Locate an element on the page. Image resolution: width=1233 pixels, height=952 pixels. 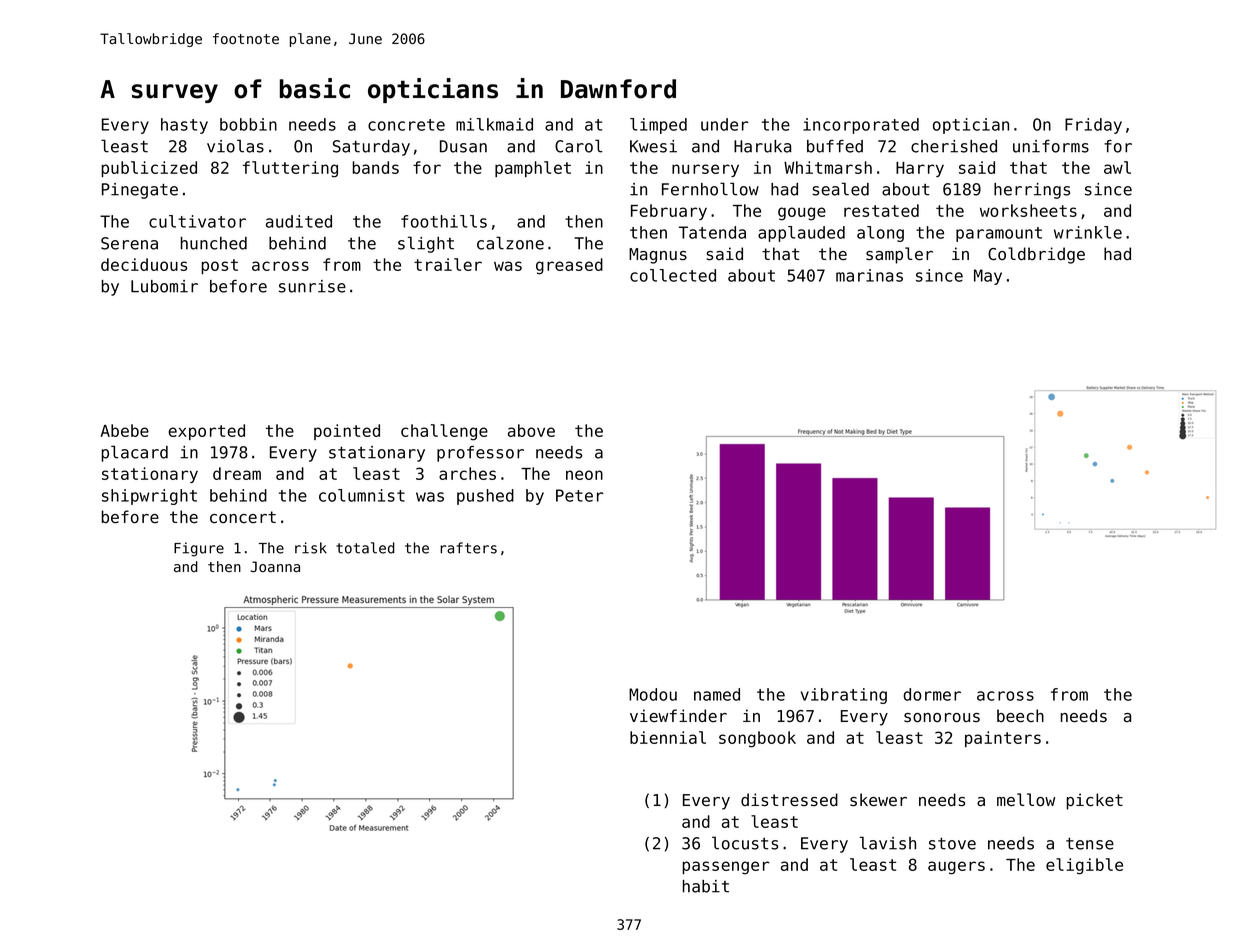
pushed is located at coordinates (485, 497).
